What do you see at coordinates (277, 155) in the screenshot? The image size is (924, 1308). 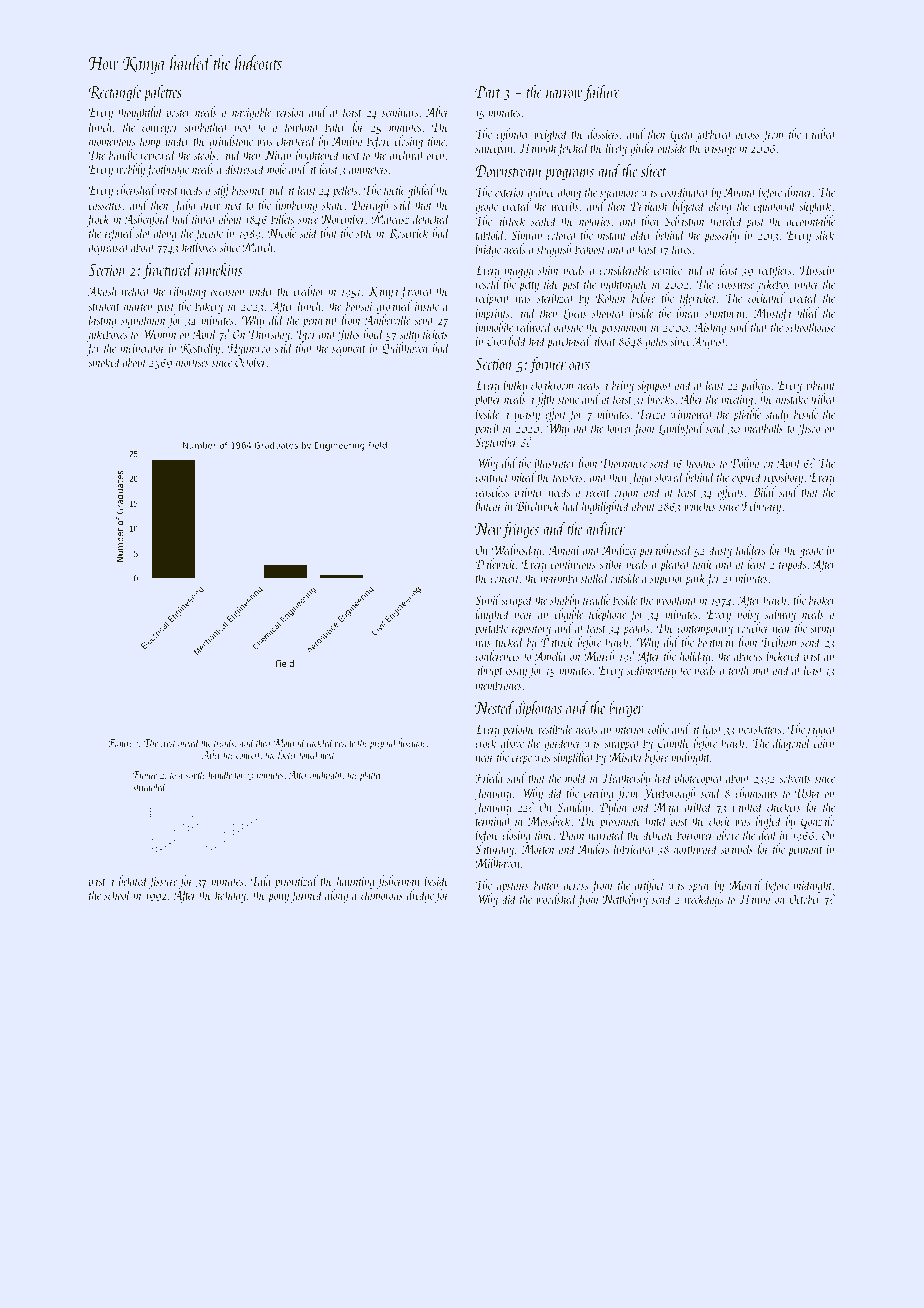 I see `Niran` at bounding box center [277, 155].
